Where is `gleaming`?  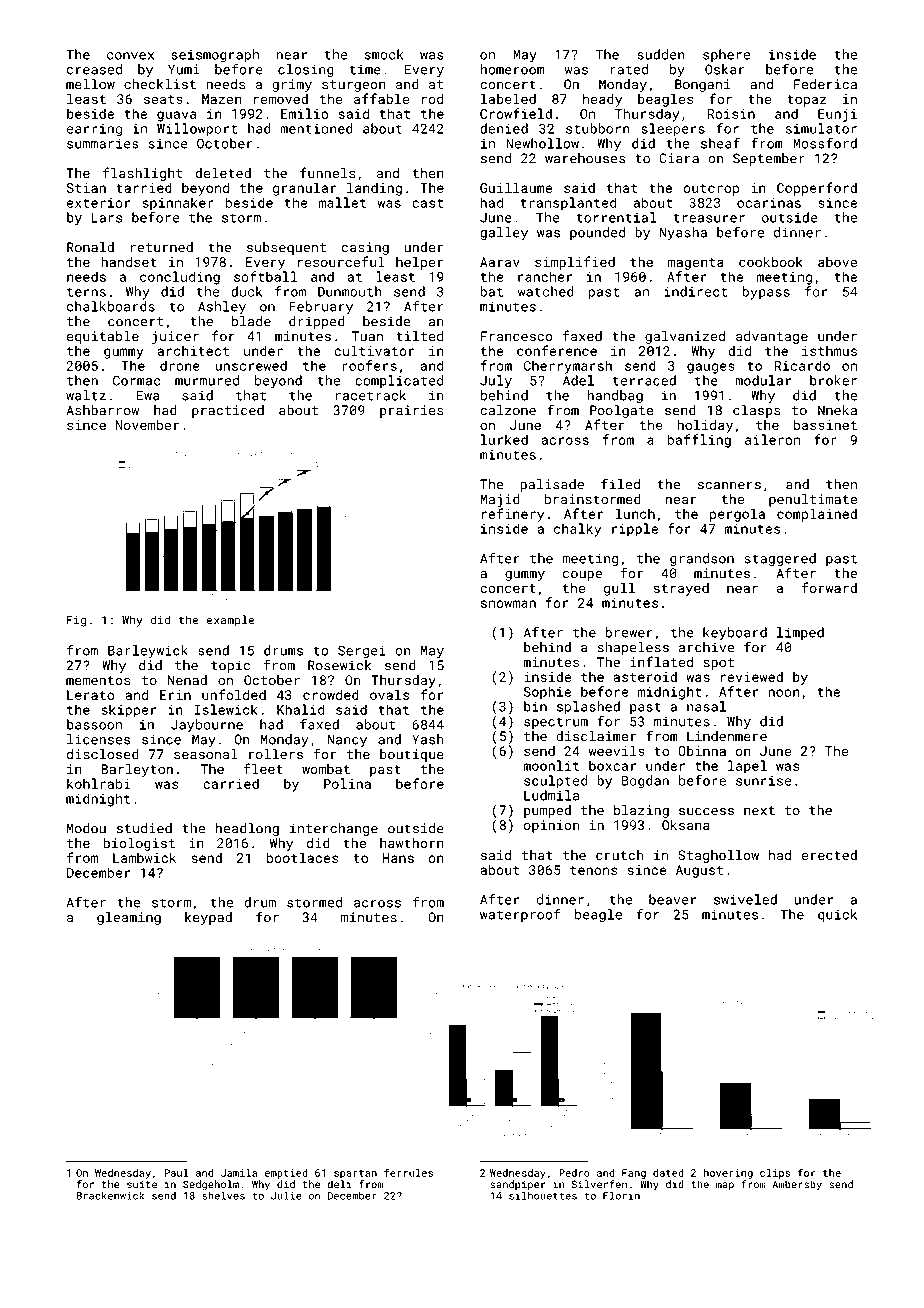 gleaming is located at coordinates (129, 918).
